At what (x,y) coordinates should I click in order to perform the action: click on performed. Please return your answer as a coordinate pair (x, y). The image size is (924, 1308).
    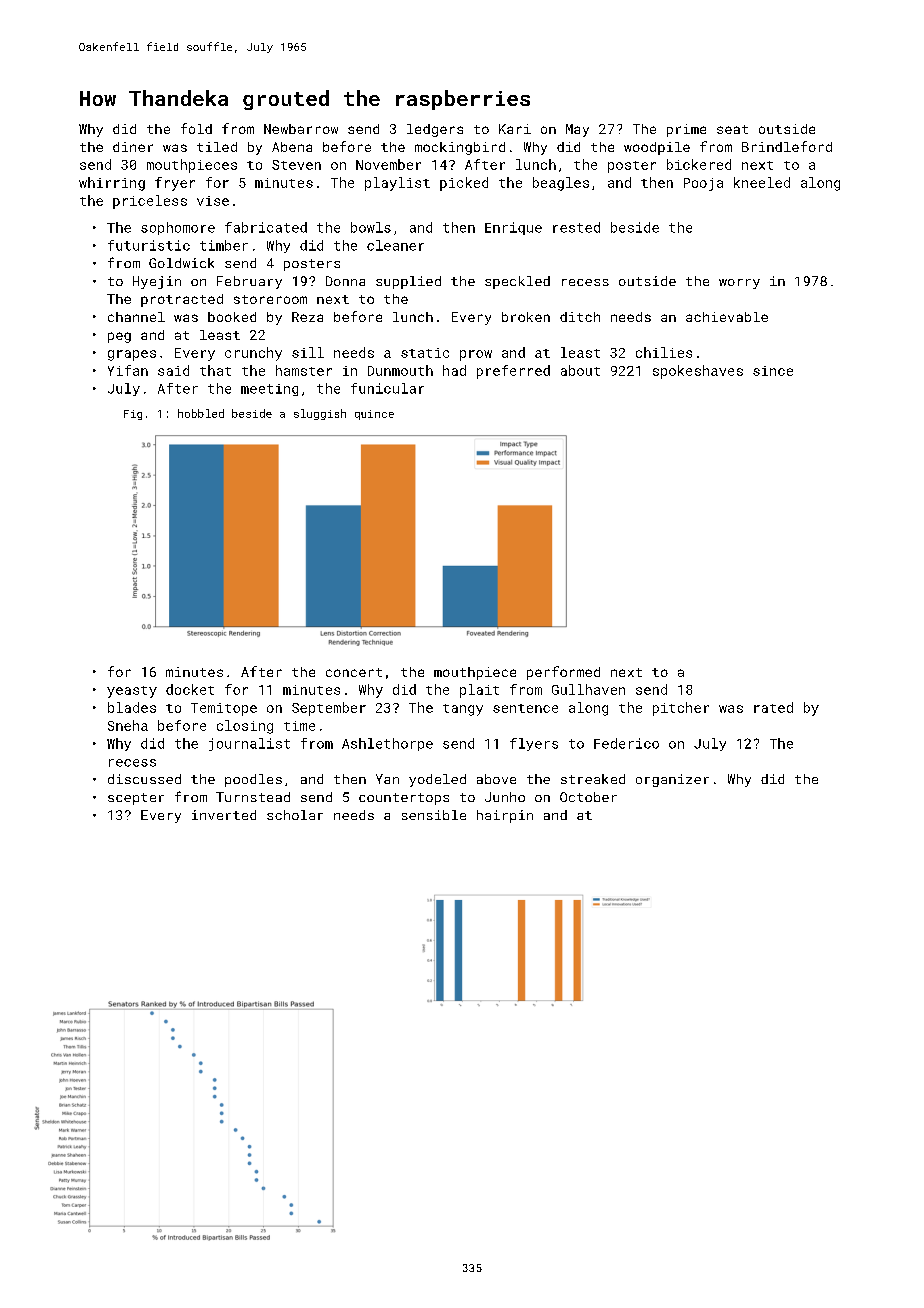
    Looking at the image, I should click on (563, 673).
